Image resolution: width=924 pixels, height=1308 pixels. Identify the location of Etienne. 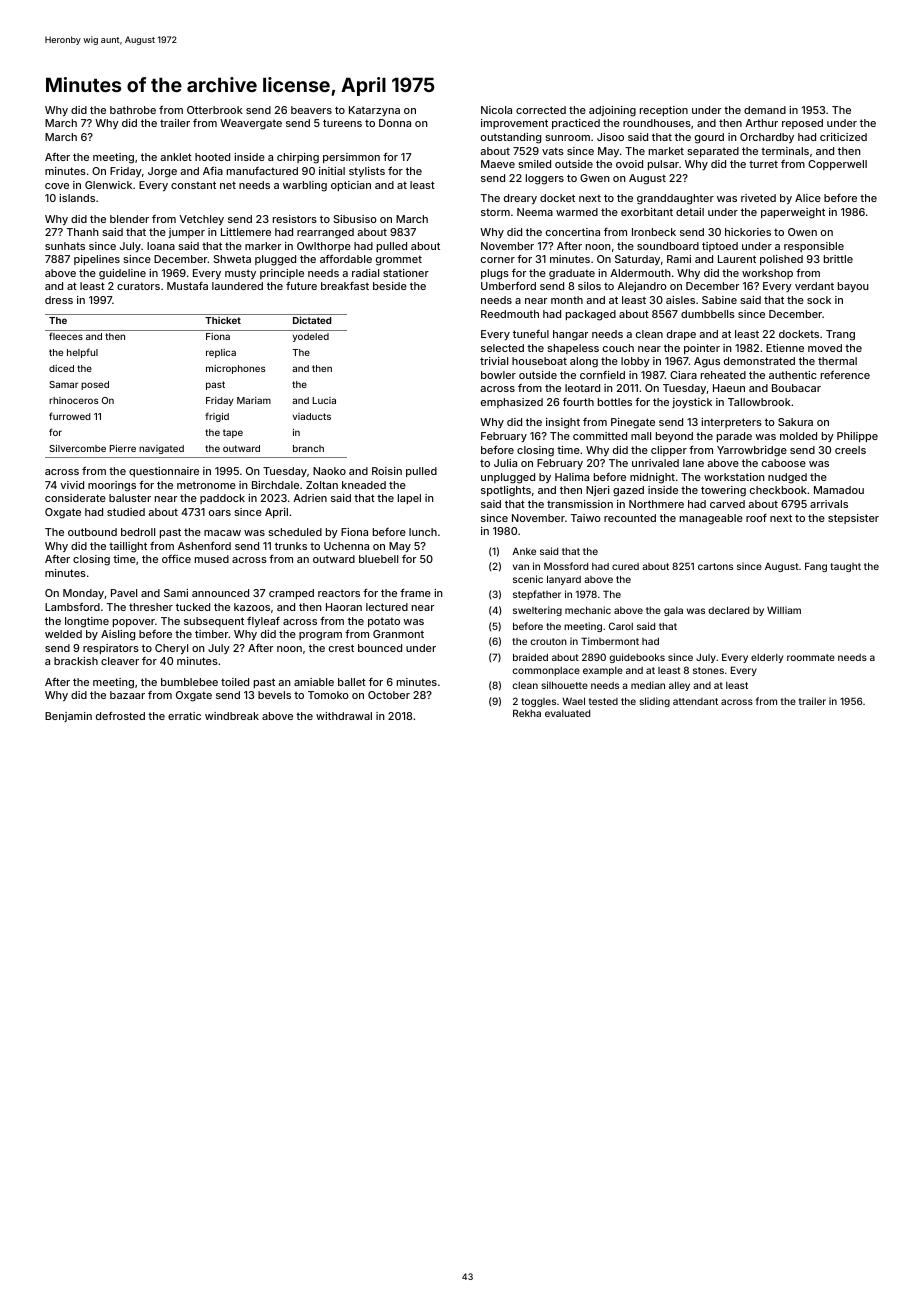
(785, 348).
